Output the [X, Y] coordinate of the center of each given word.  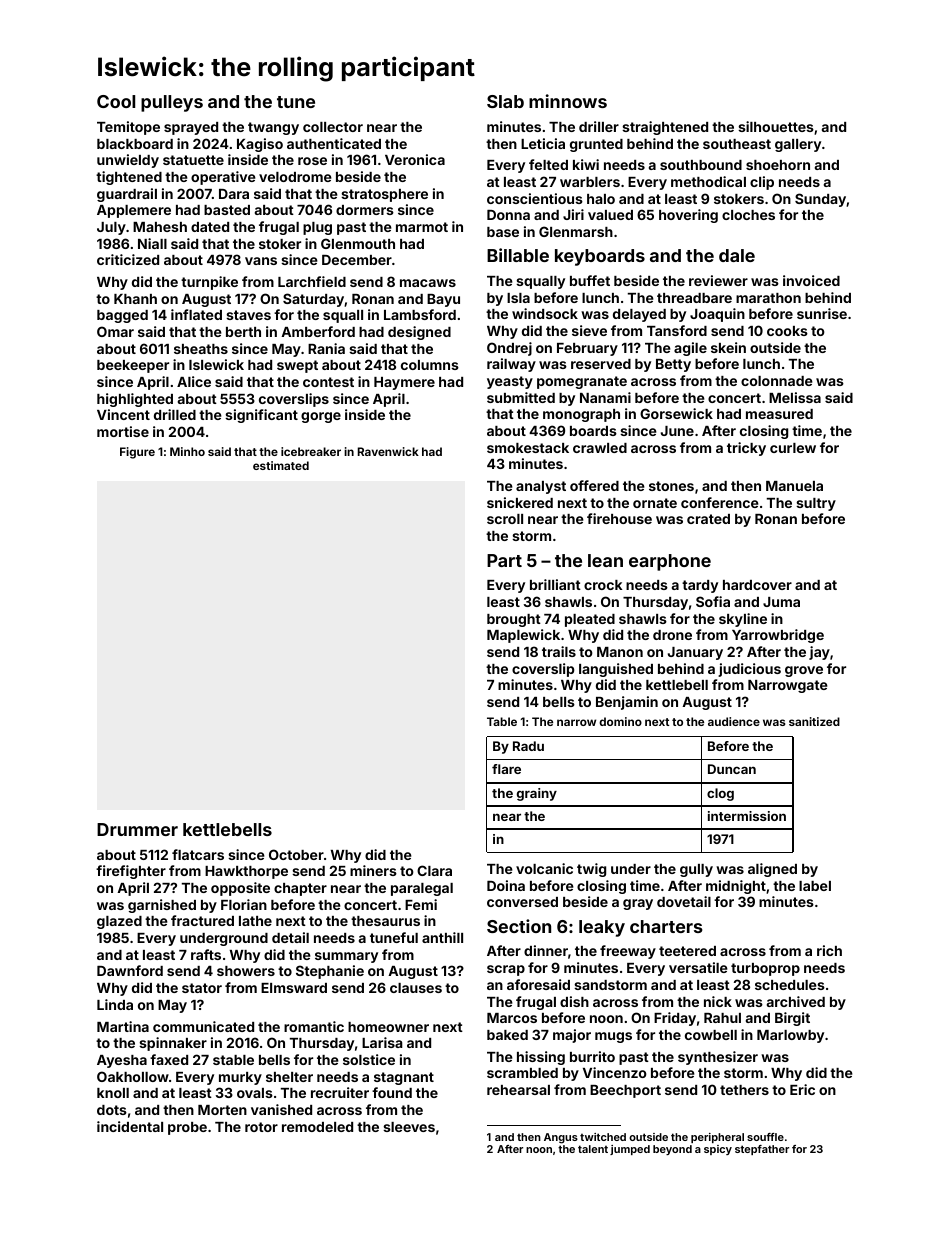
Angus [561, 1138]
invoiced [811, 280]
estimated [281, 465]
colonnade [777, 381]
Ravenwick [388, 451]
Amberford [318, 331]
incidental [130, 1126]
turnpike [209, 283]
